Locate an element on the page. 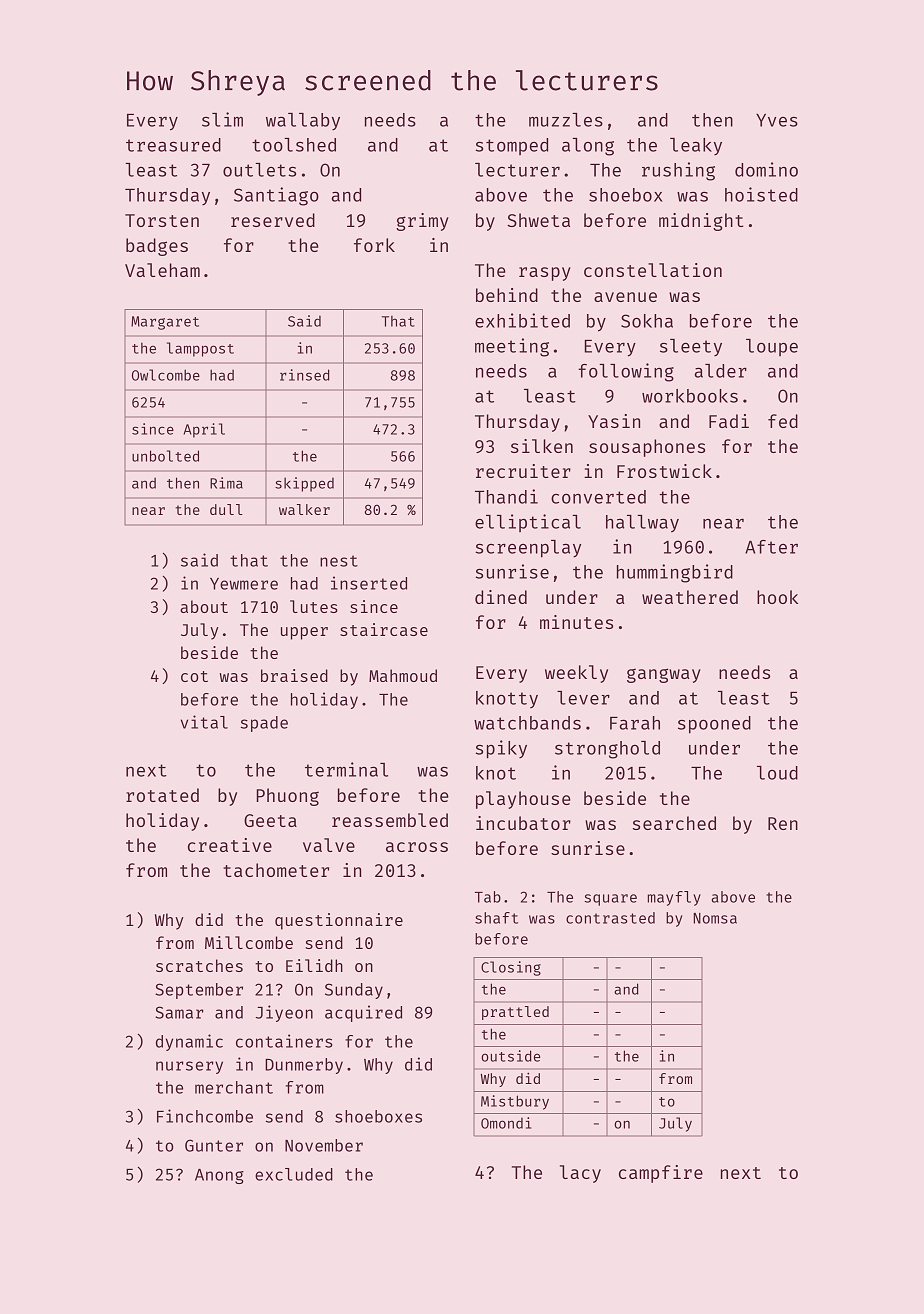 The height and width of the page is (1314, 924). Fadi is located at coordinates (729, 421).
